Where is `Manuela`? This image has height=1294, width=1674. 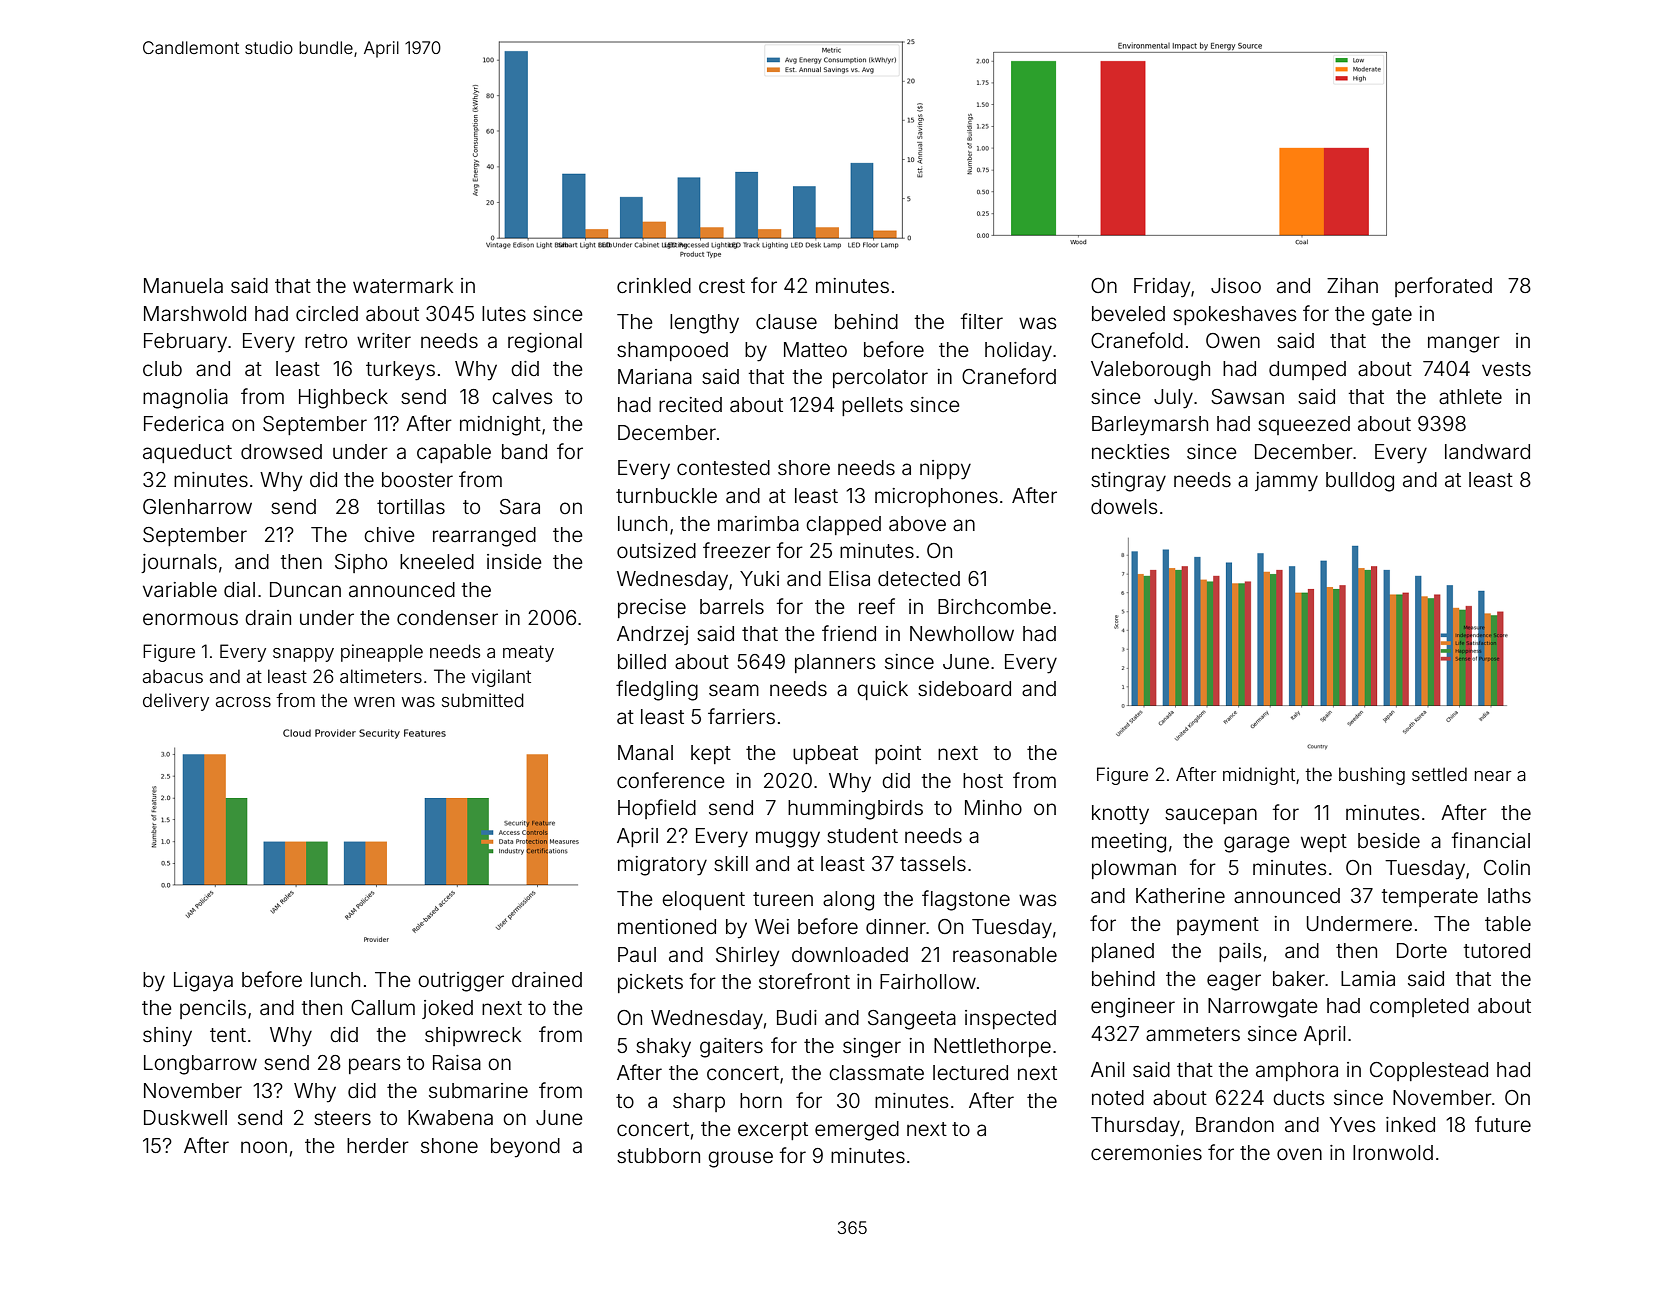
Manuela is located at coordinates (183, 285).
